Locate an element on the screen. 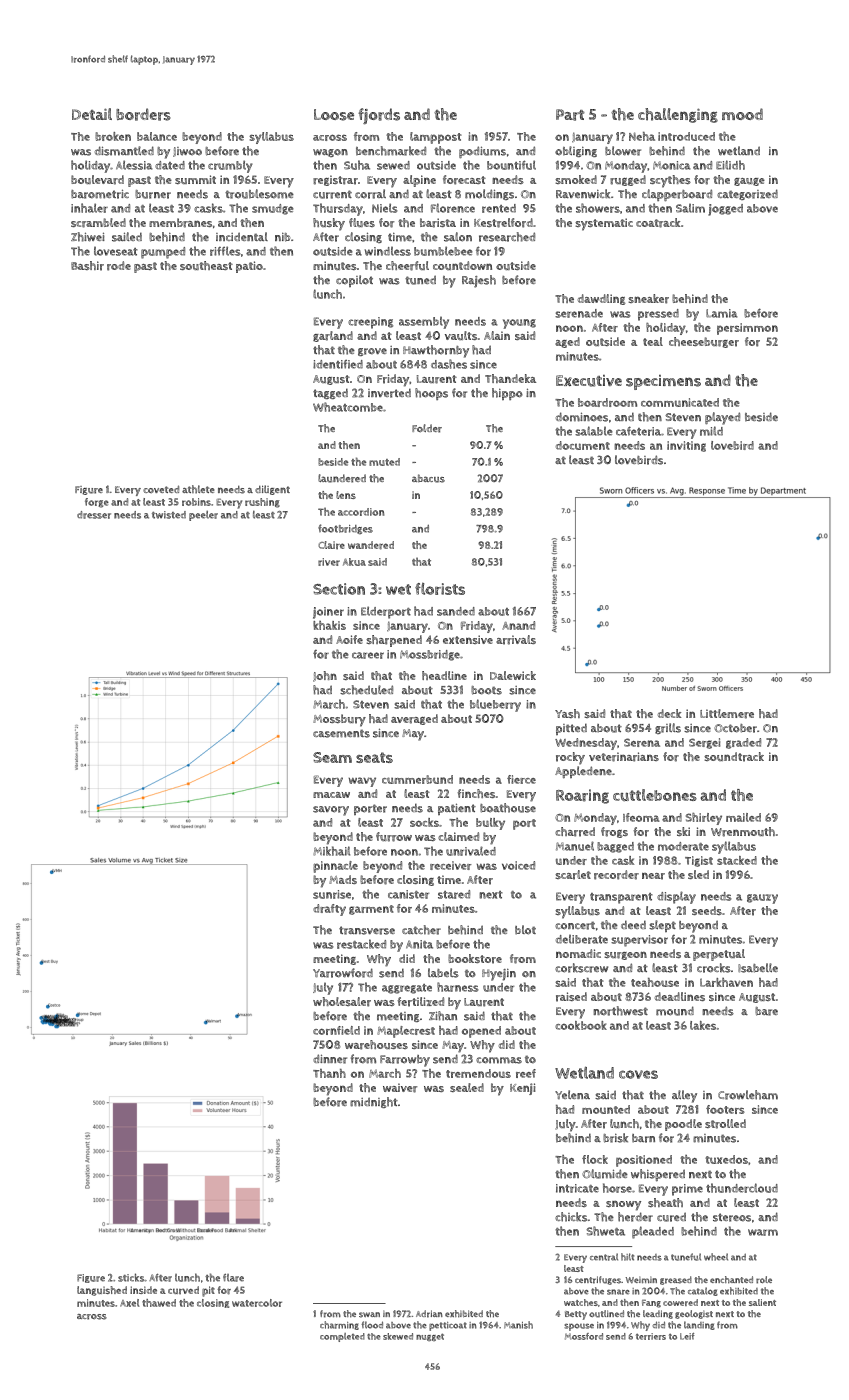 This screenshot has height=1400, width=849. fjords is located at coordinates (379, 116).
